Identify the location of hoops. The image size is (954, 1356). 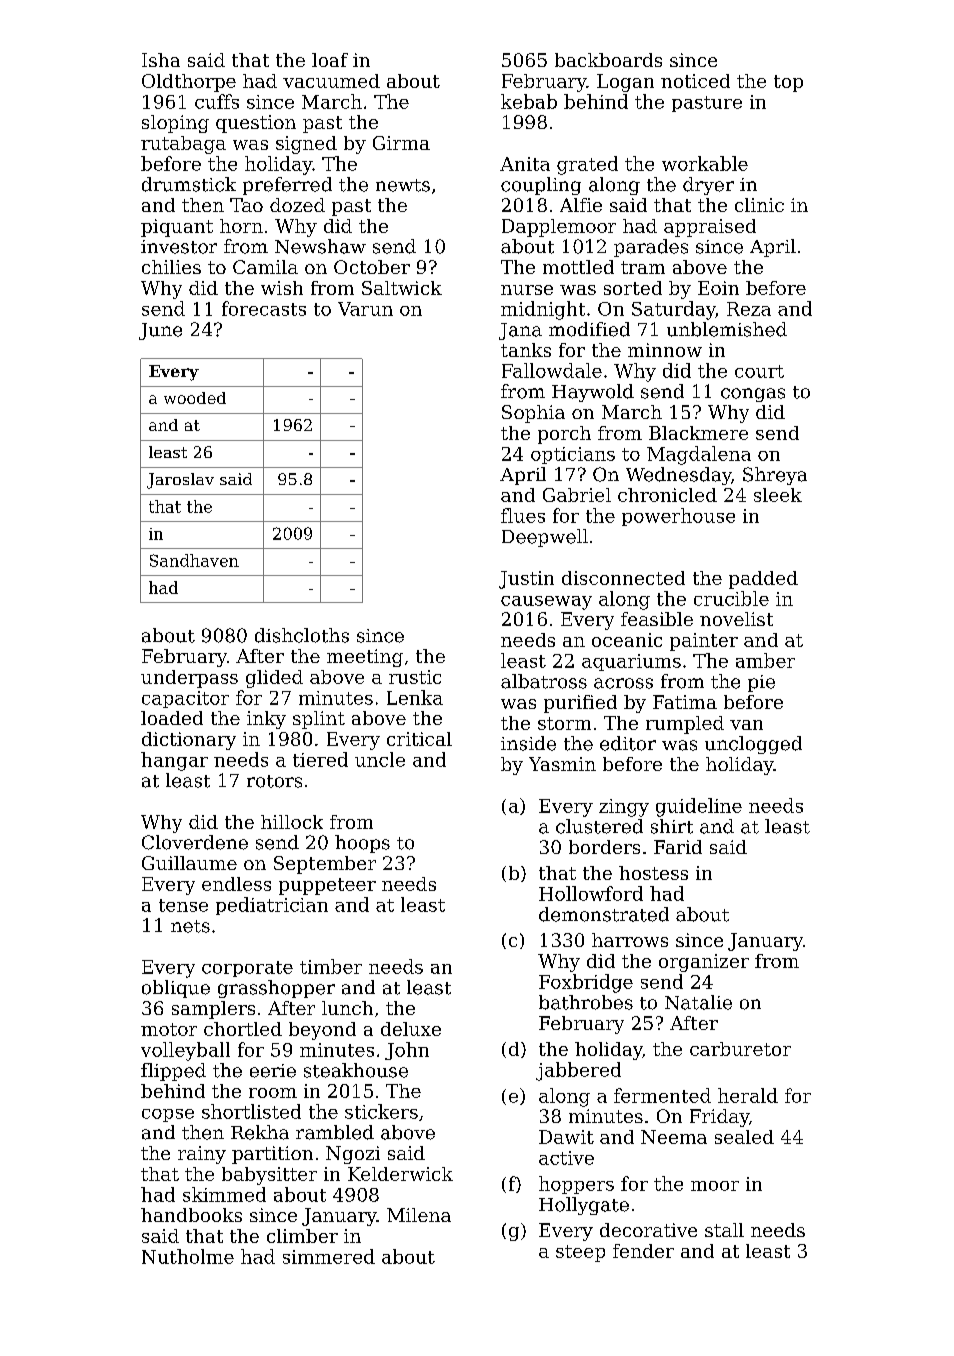
(362, 844).
